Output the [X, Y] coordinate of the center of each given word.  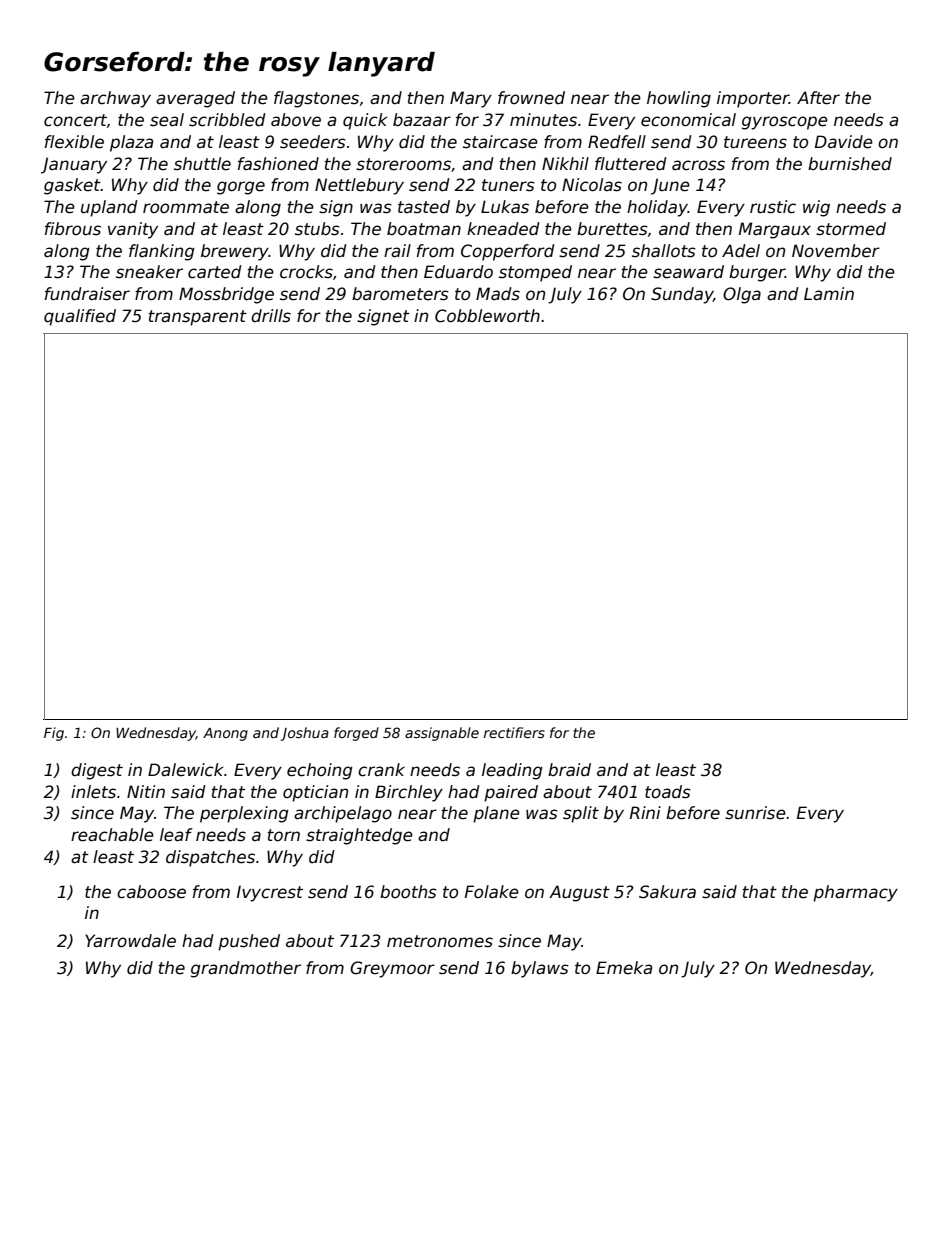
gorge [241, 188]
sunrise [755, 813]
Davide [844, 142]
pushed [249, 942]
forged [356, 734]
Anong [225, 734]
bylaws [540, 969]
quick [365, 121]
